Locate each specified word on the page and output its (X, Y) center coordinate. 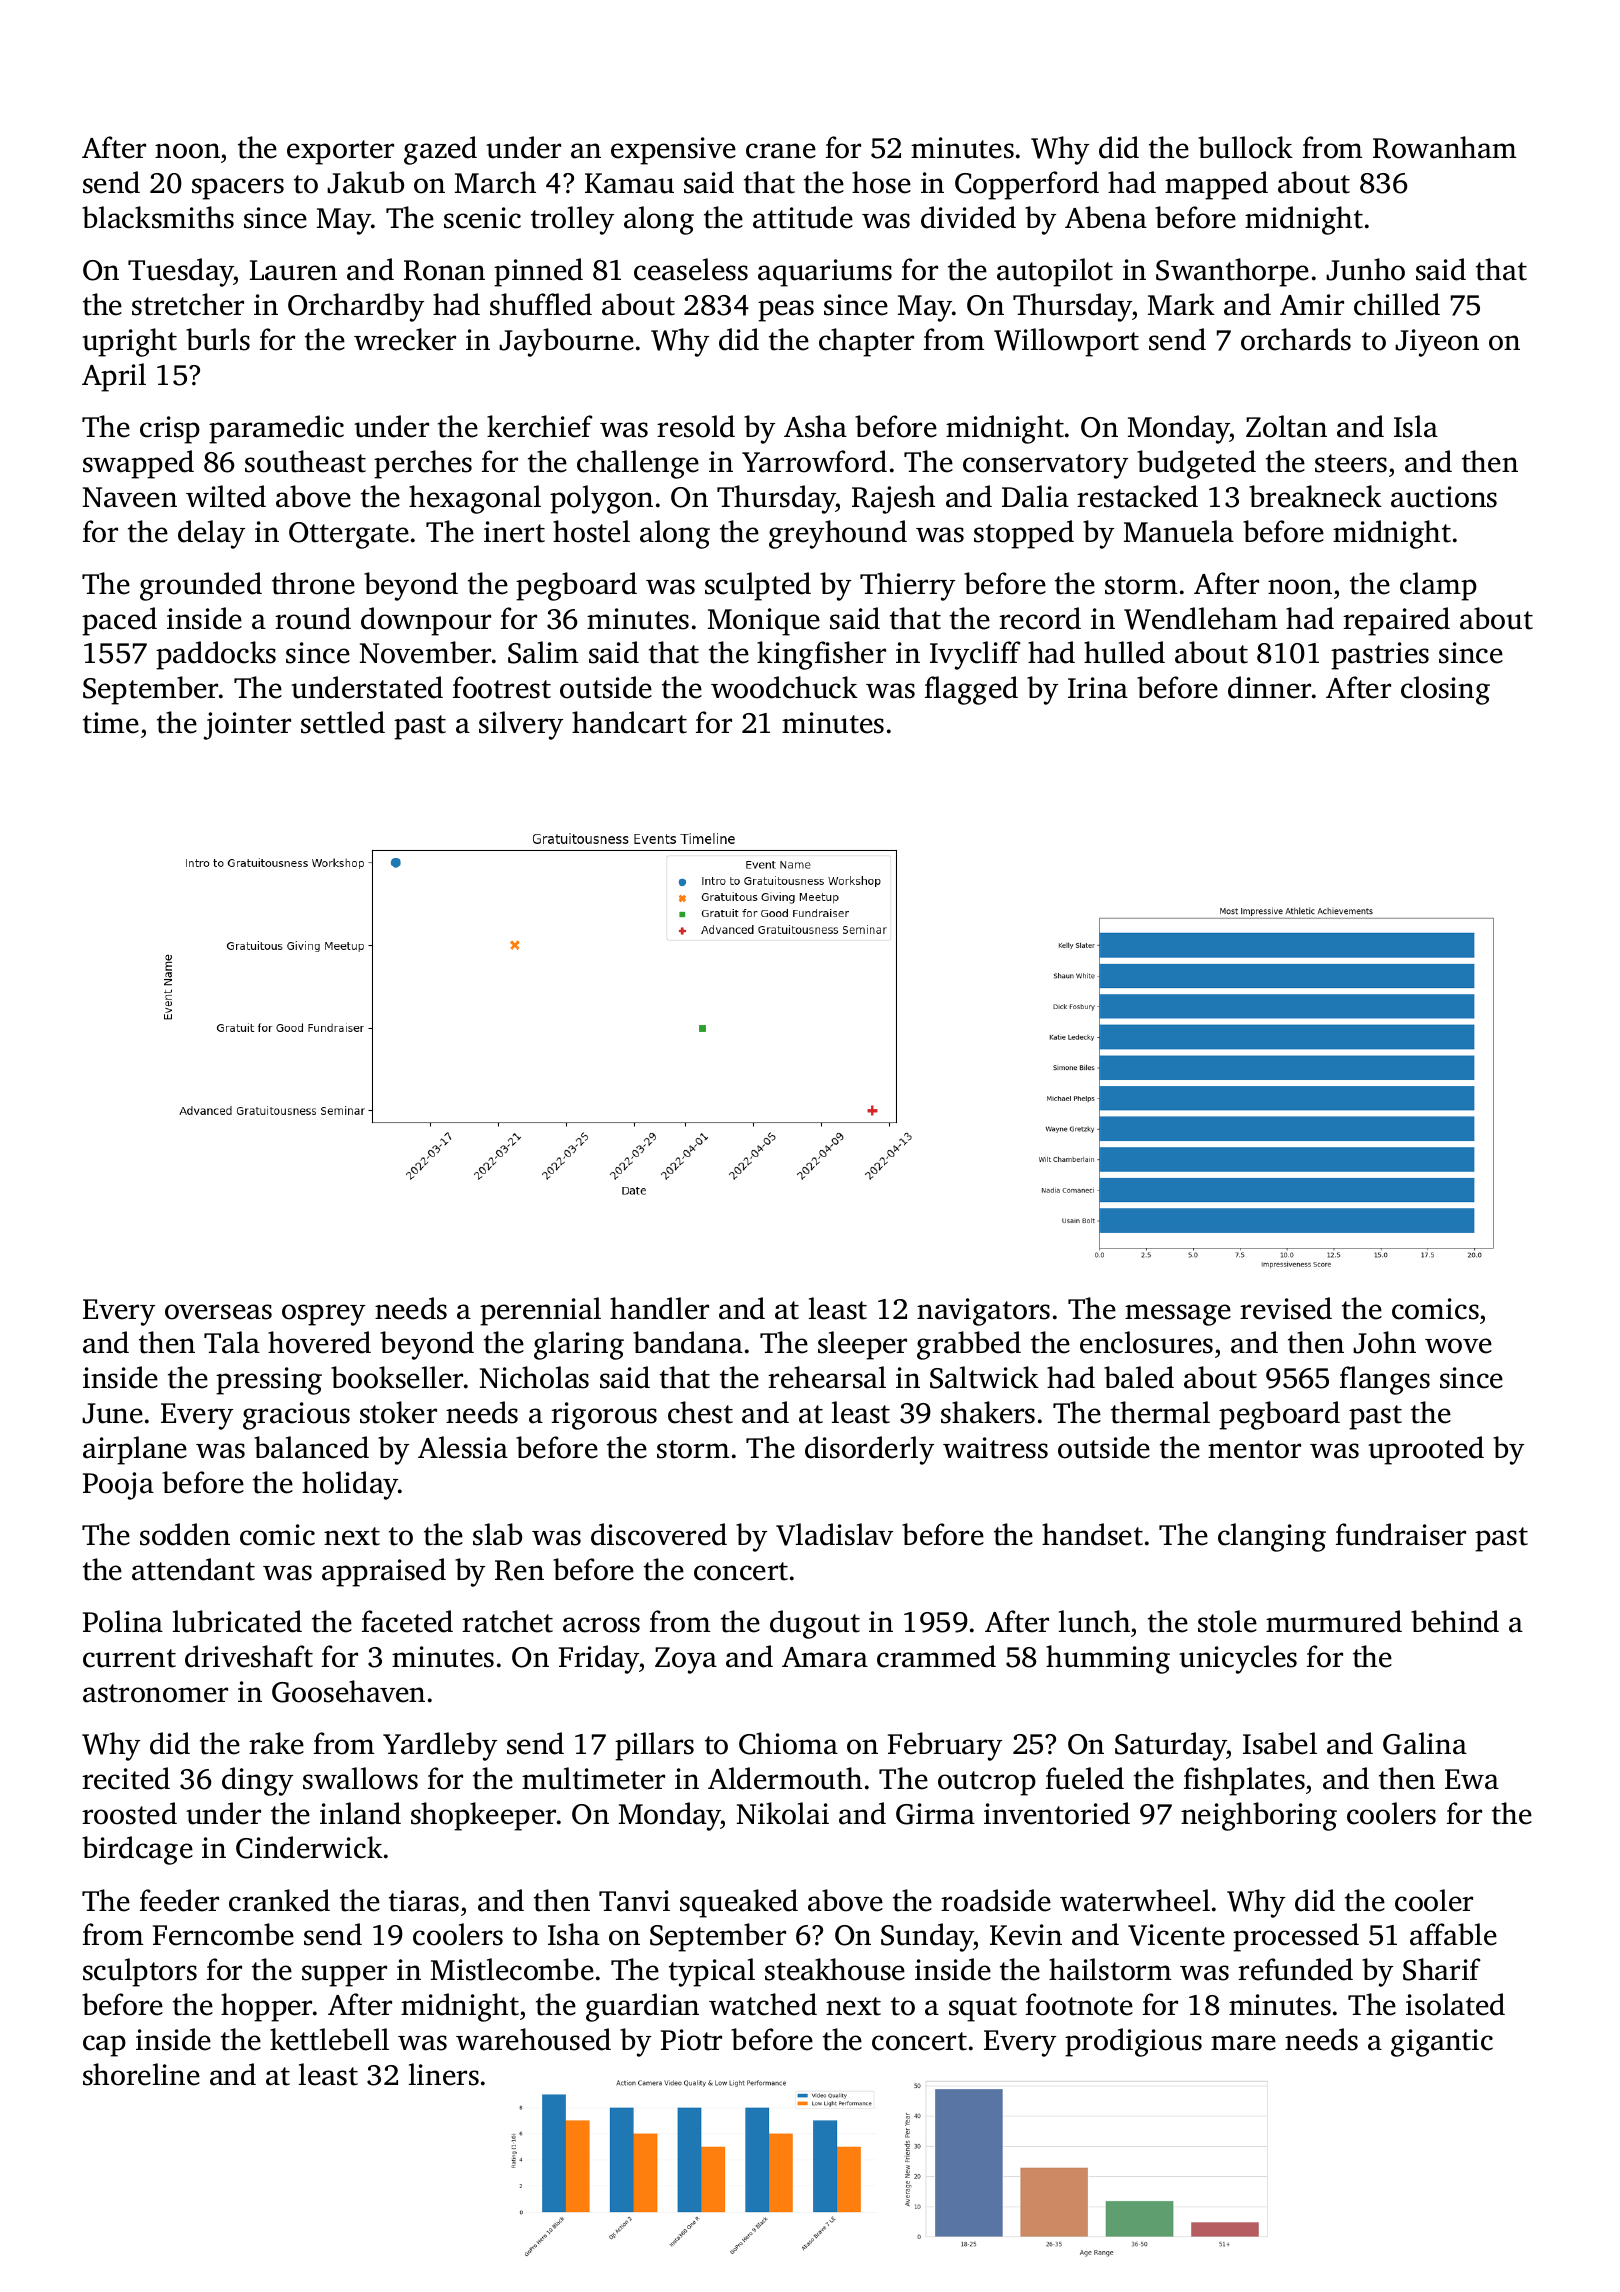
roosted (129, 1813)
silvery (521, 725)
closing (1445, 690)
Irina (1098, 688)
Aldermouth (785, 1778)
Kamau (629, 183)
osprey (323, 1315)
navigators (983, 1312)
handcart (629, 722)
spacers (238, 189)
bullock (1245, 147)
